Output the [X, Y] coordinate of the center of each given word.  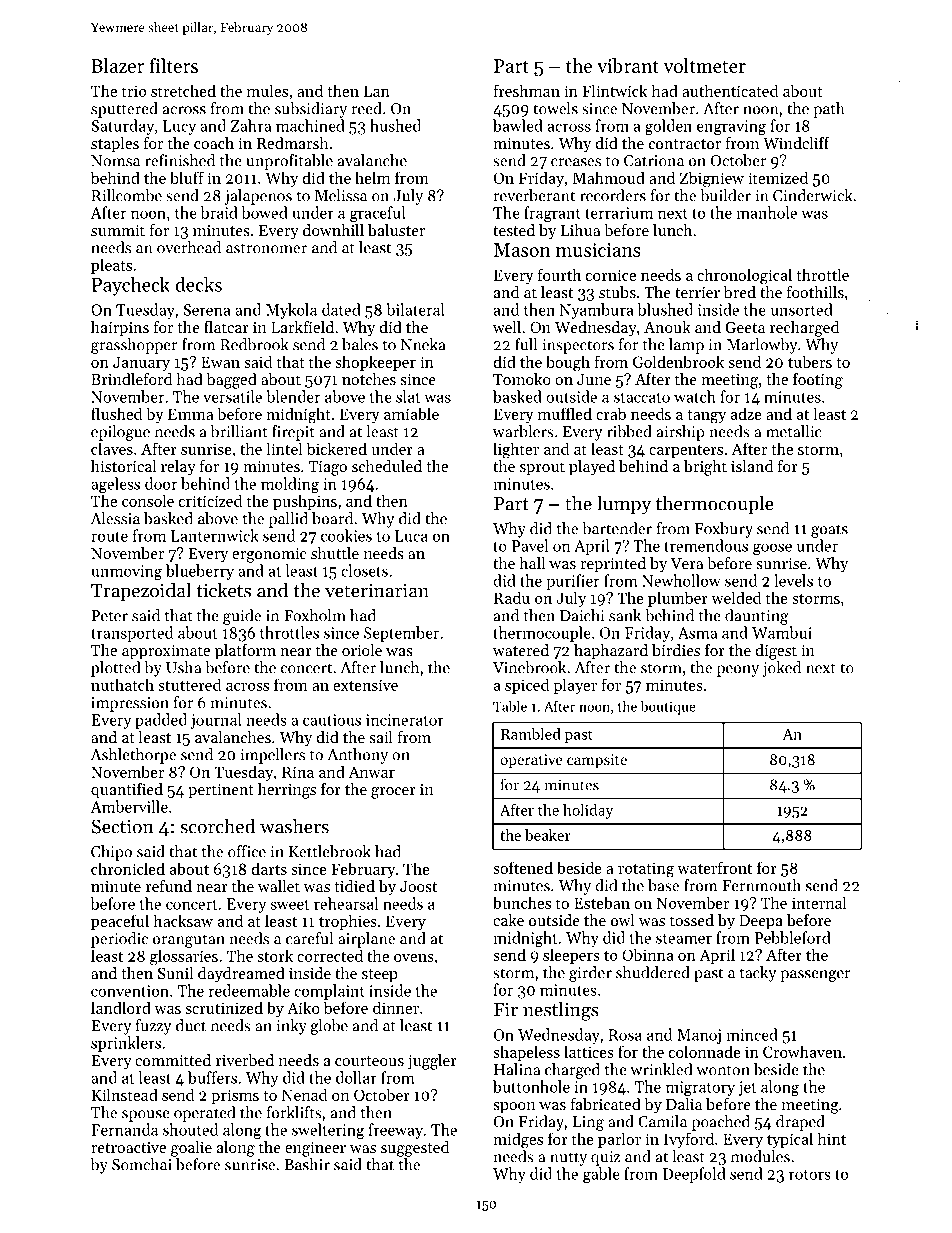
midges [518, 1140]
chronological [744, 276]
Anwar [371, 772]
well [507, 327]
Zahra [251, 125]
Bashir [307, 1164]
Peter [109, 616]
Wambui [782, 632]
